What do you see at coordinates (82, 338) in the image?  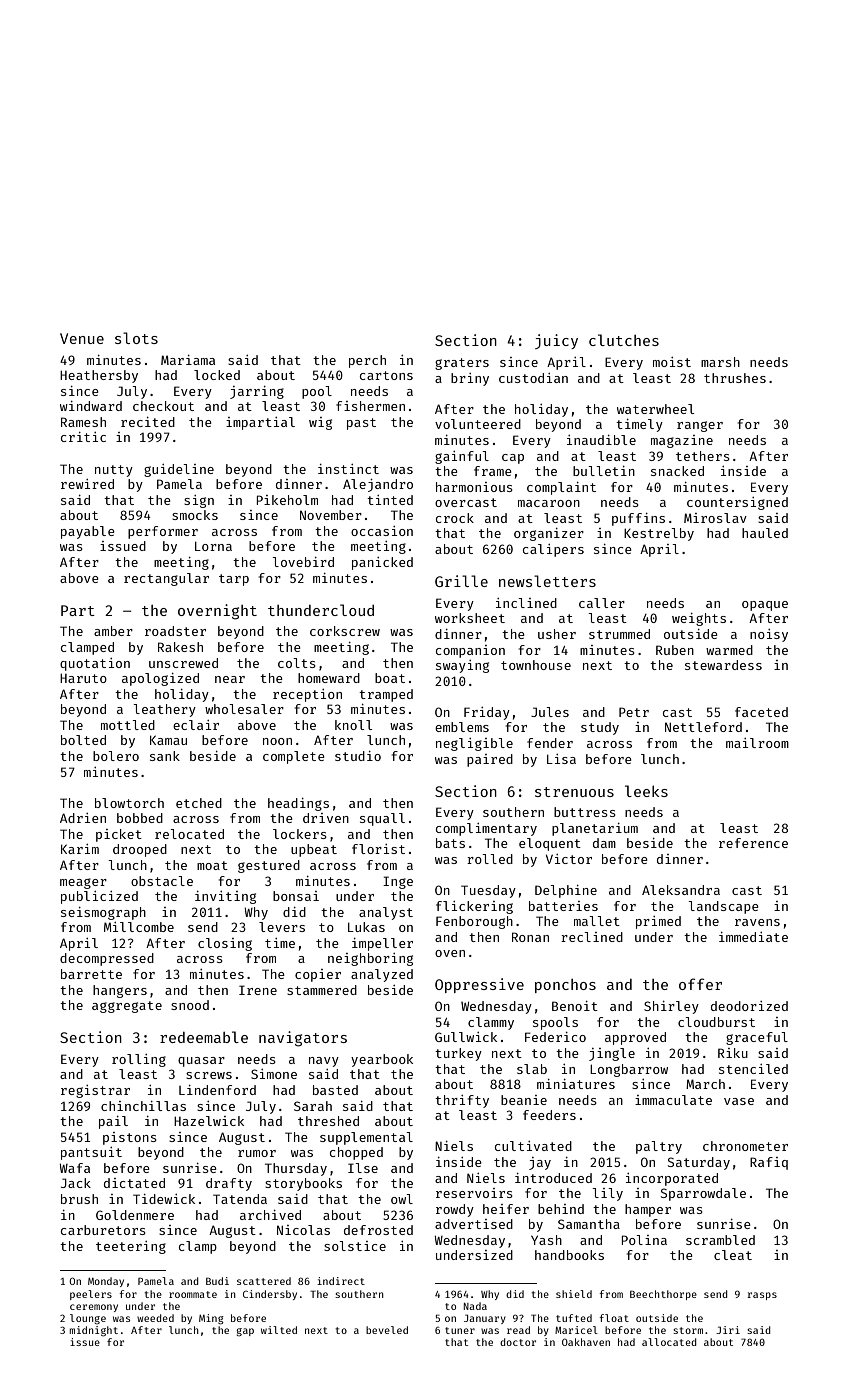 I see `Venue` at bounding box center [82, 338].
